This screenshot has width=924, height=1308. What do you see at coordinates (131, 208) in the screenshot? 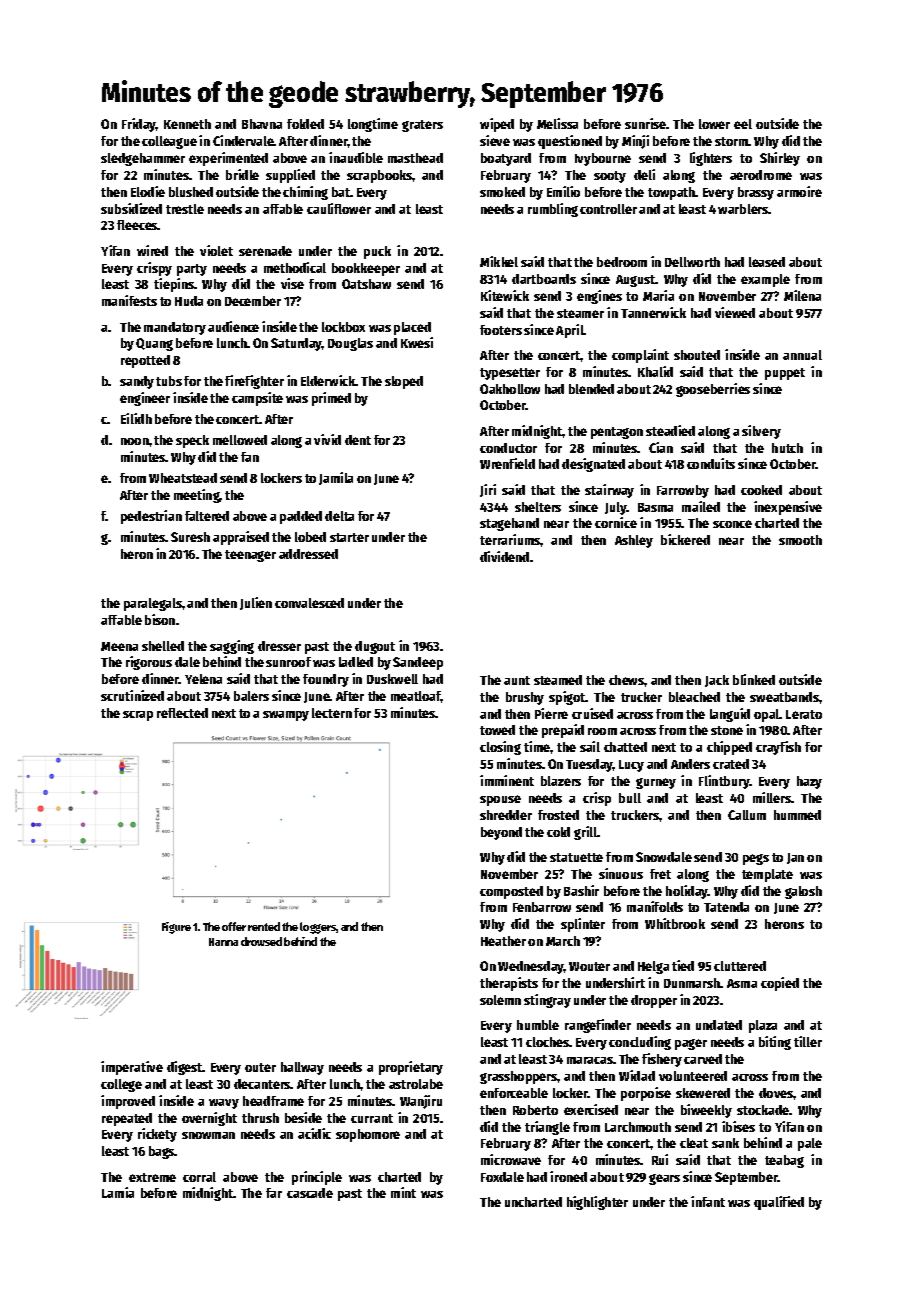
I see `subsidized` at bounding box center [131, 208].
